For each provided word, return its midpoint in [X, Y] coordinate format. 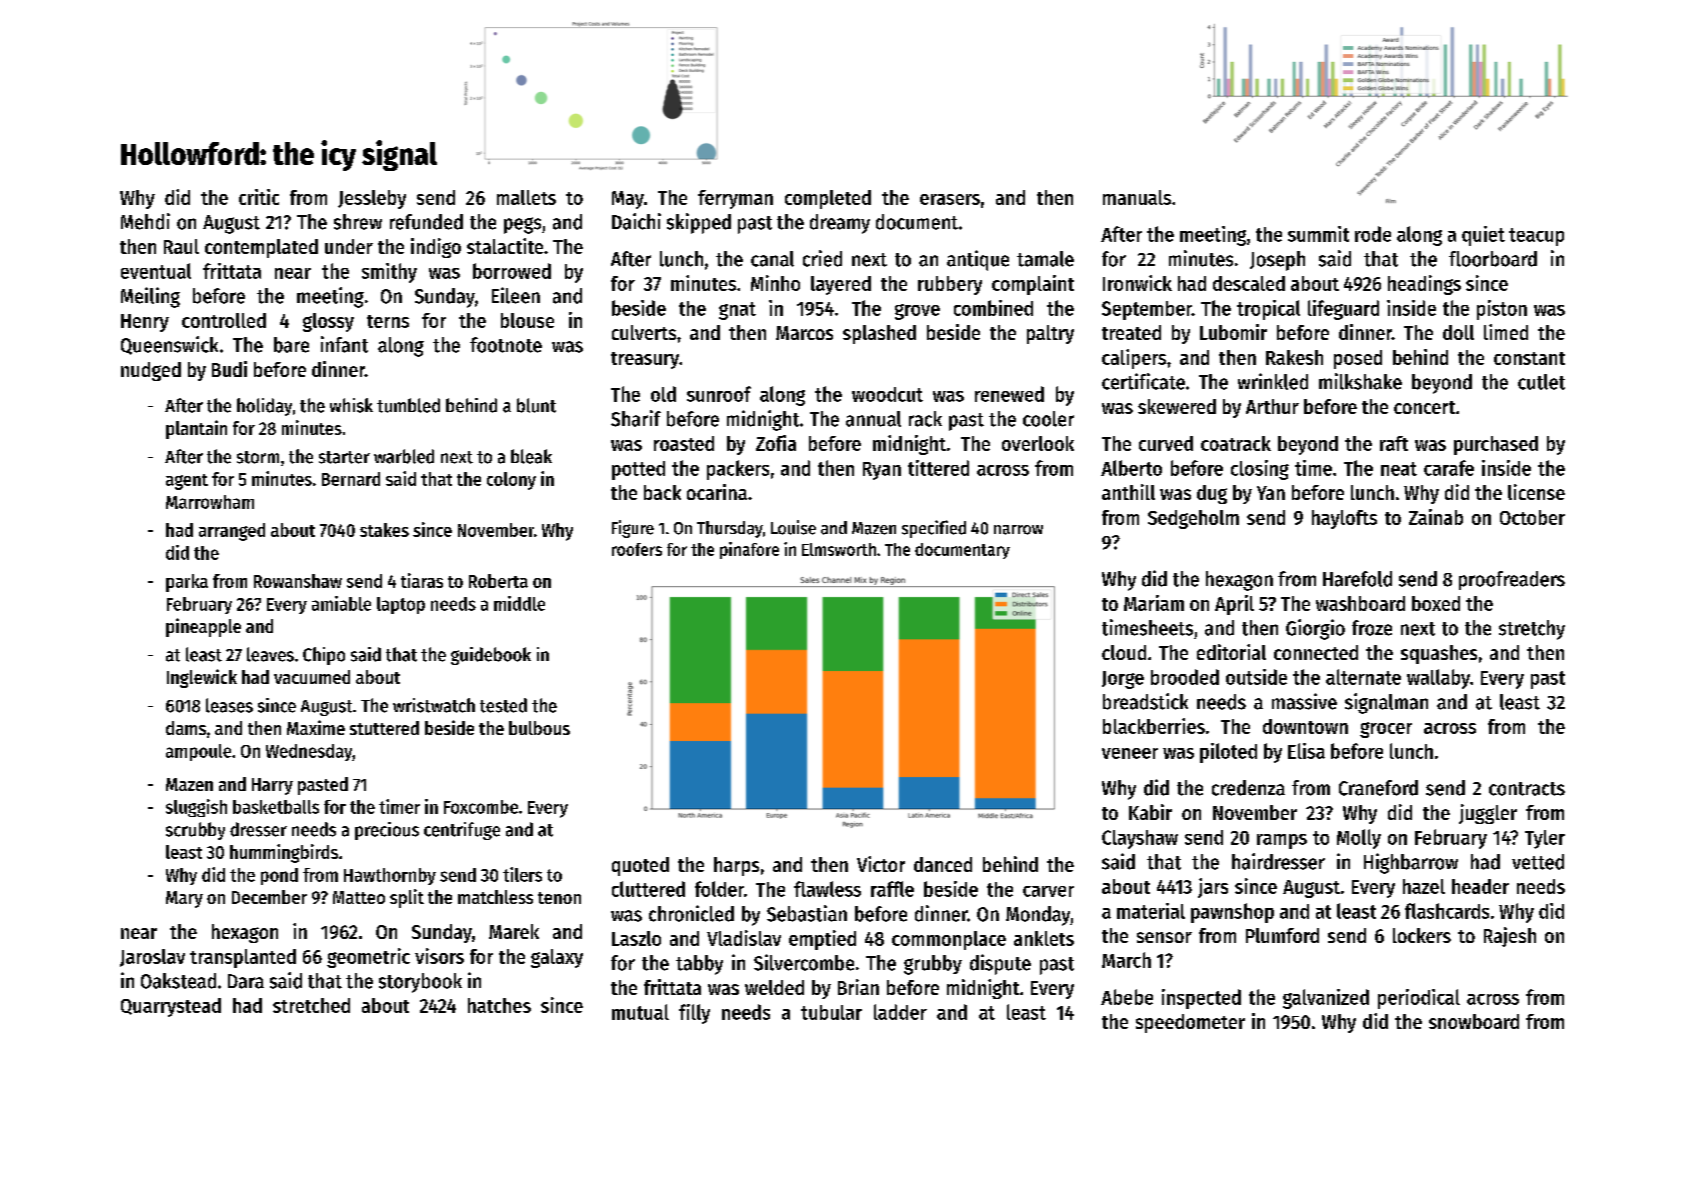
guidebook [491, 656]
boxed [1436, 603]
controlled [224, 320]
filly [694, 1014]
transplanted [243, 958]
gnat [737, 311]
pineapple [203, 627]
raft [1394, 443]
